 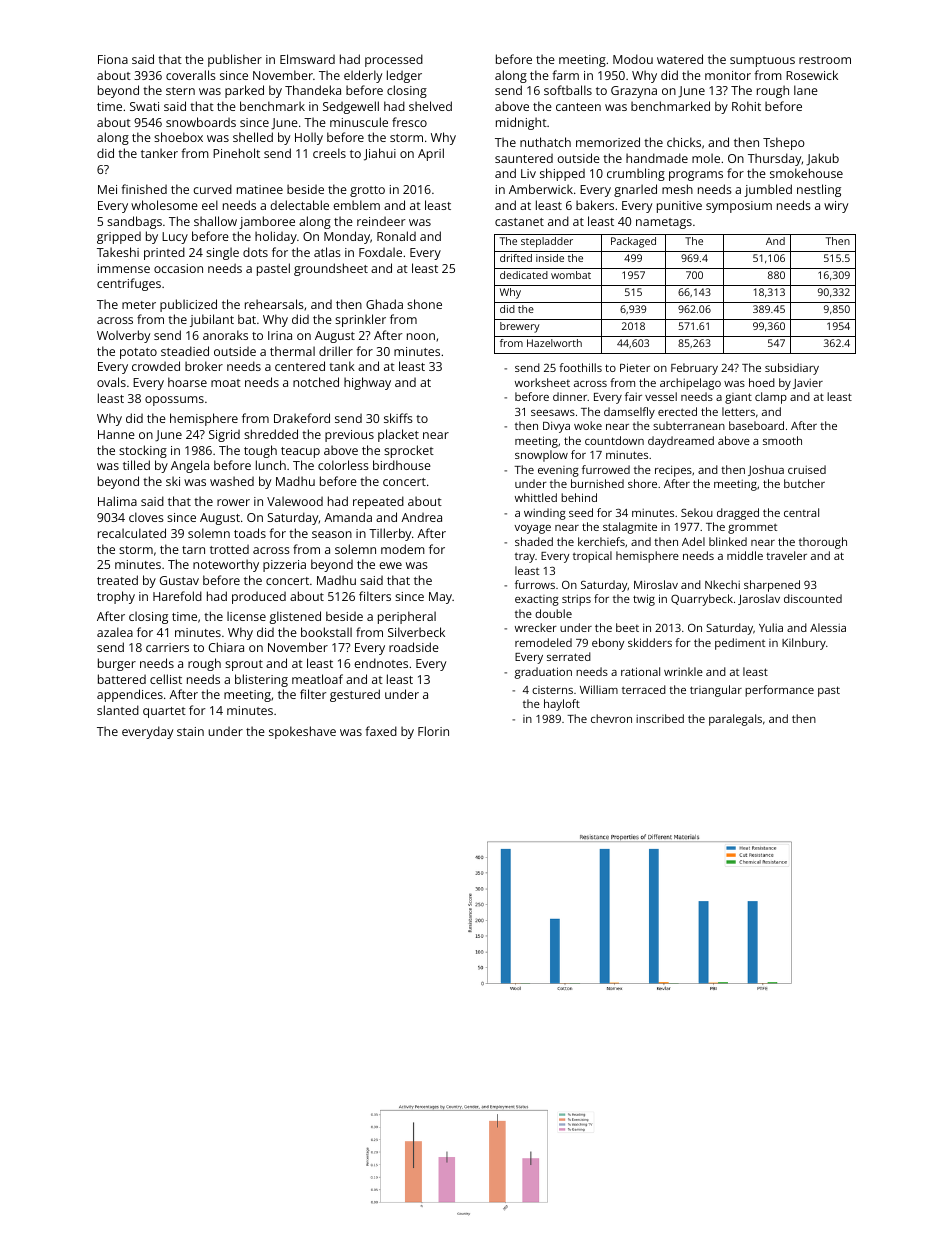 What do you see at coordinates (740, 644) in the document?
I see `pediment` at bounding box center [740, 644].
